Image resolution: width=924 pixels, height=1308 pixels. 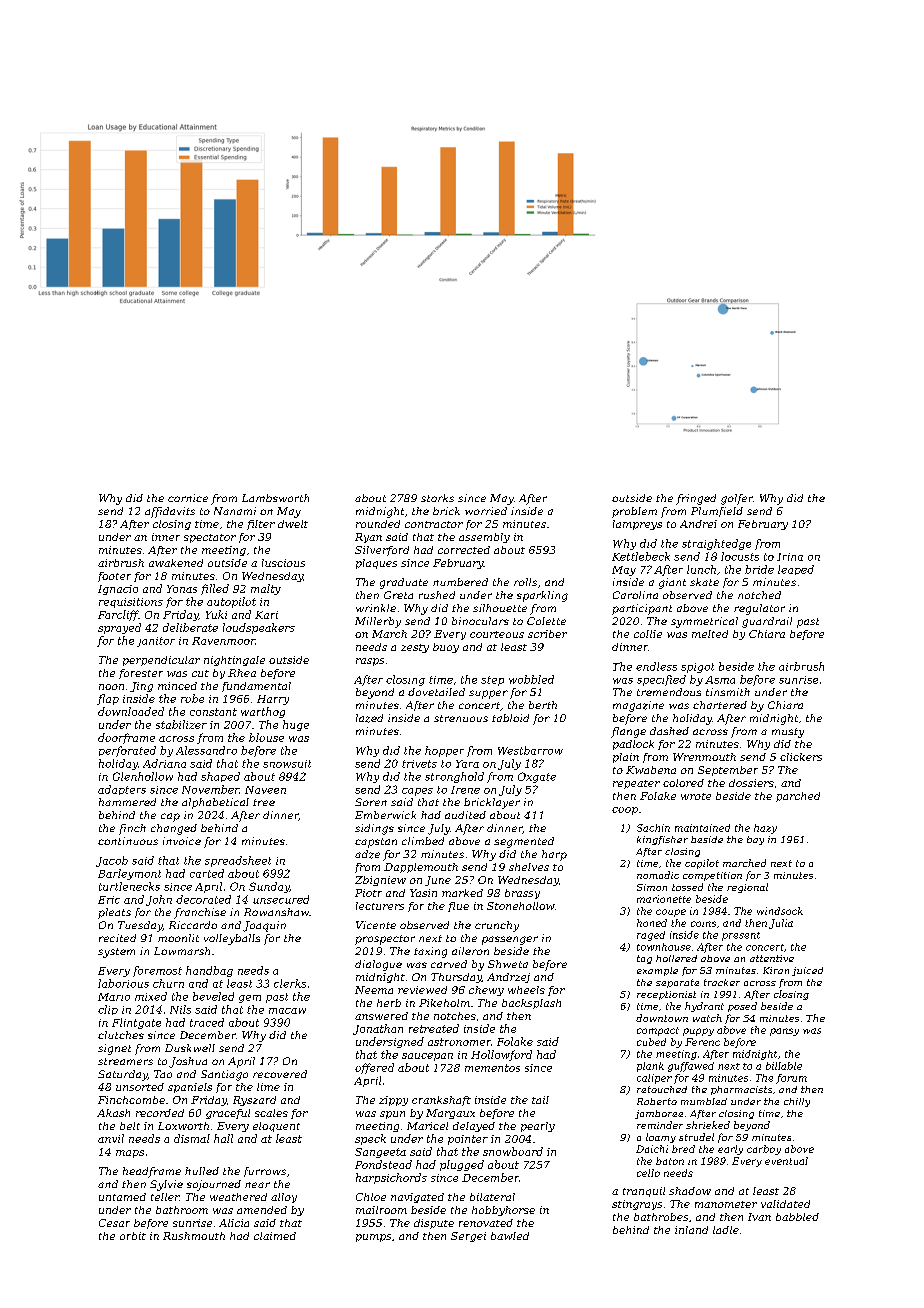 I want to click on Lambsworth, so click(x=275, y=498).
